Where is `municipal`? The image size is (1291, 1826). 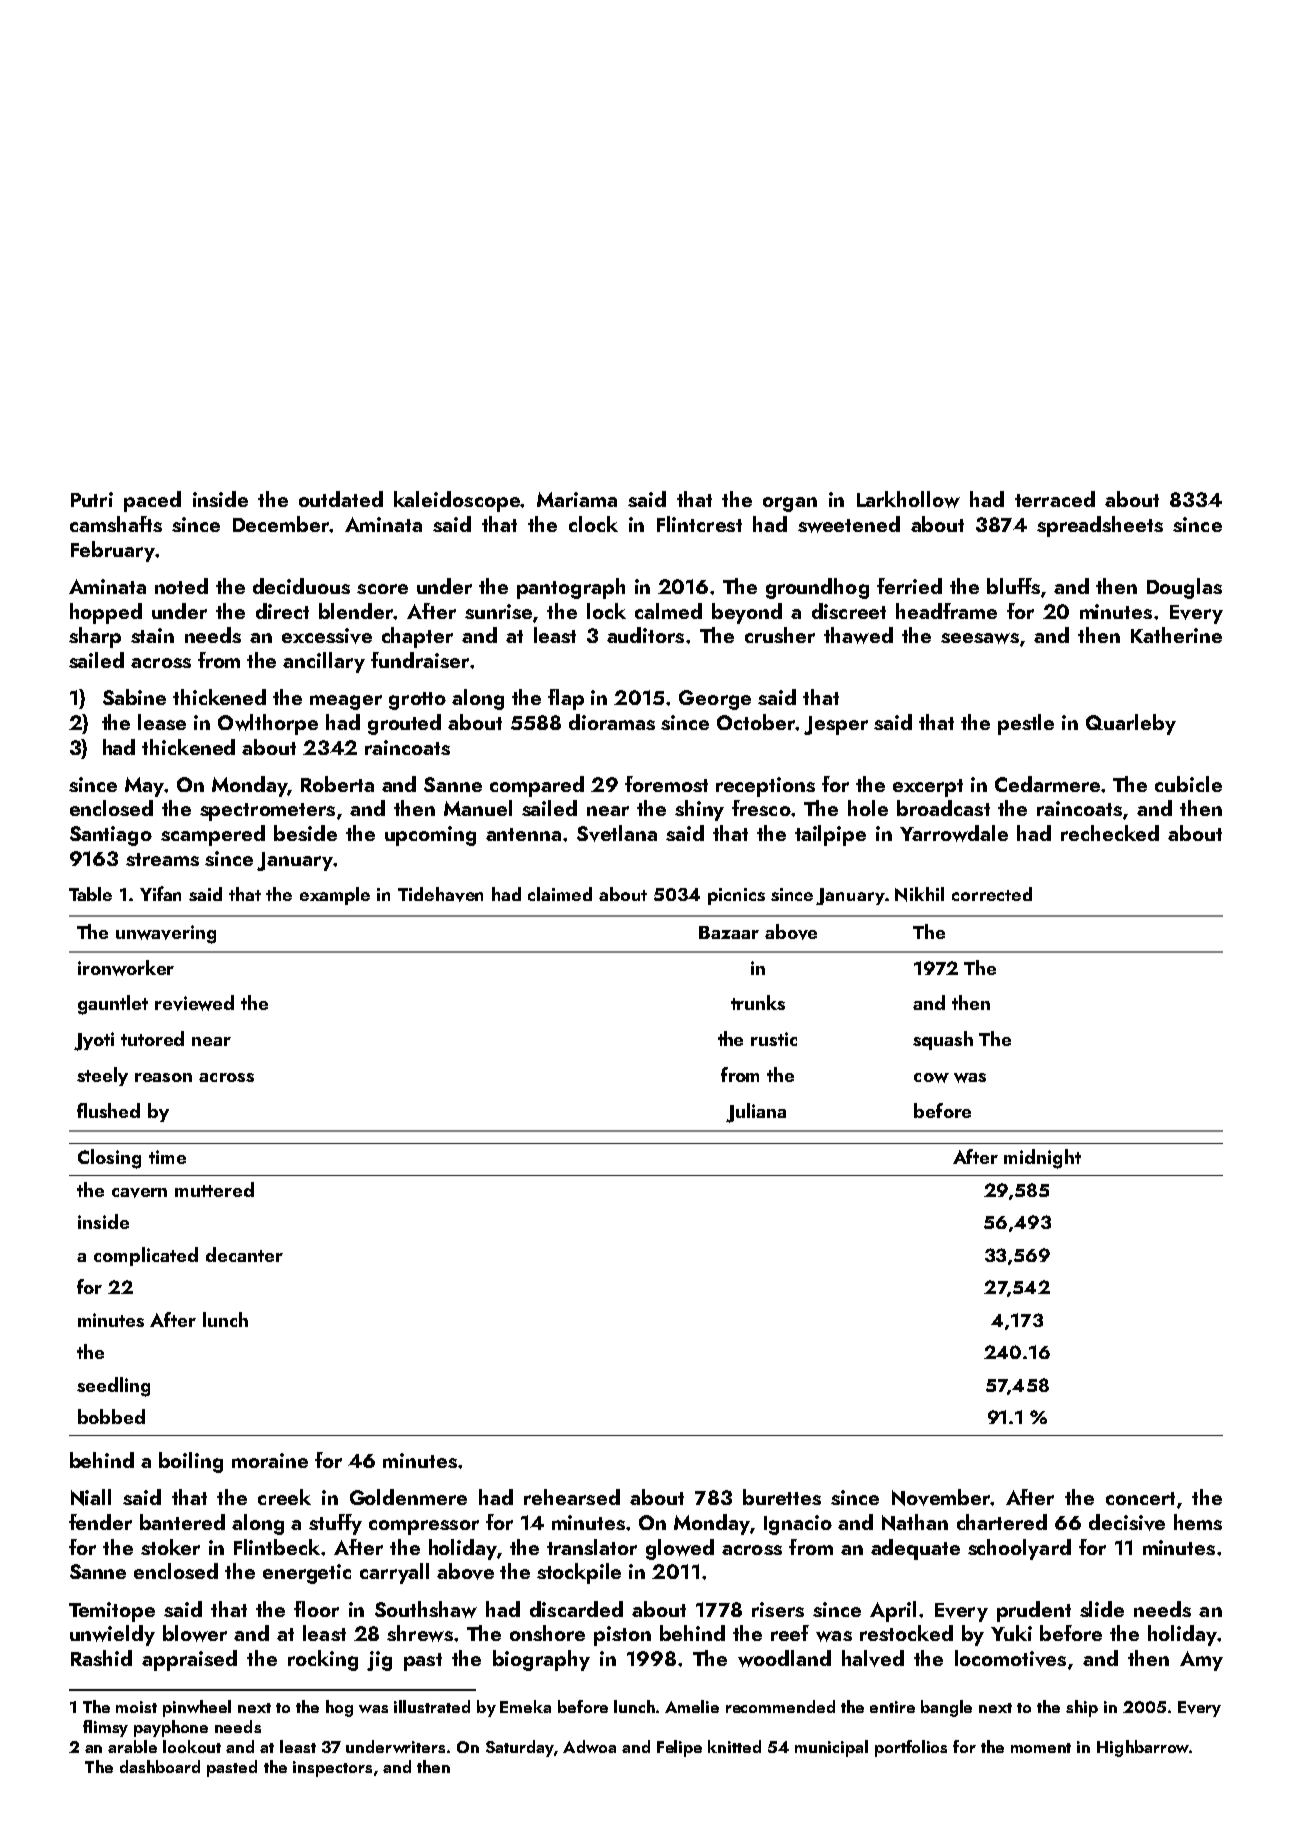 municipal is located at coordinates (831, 1748).
